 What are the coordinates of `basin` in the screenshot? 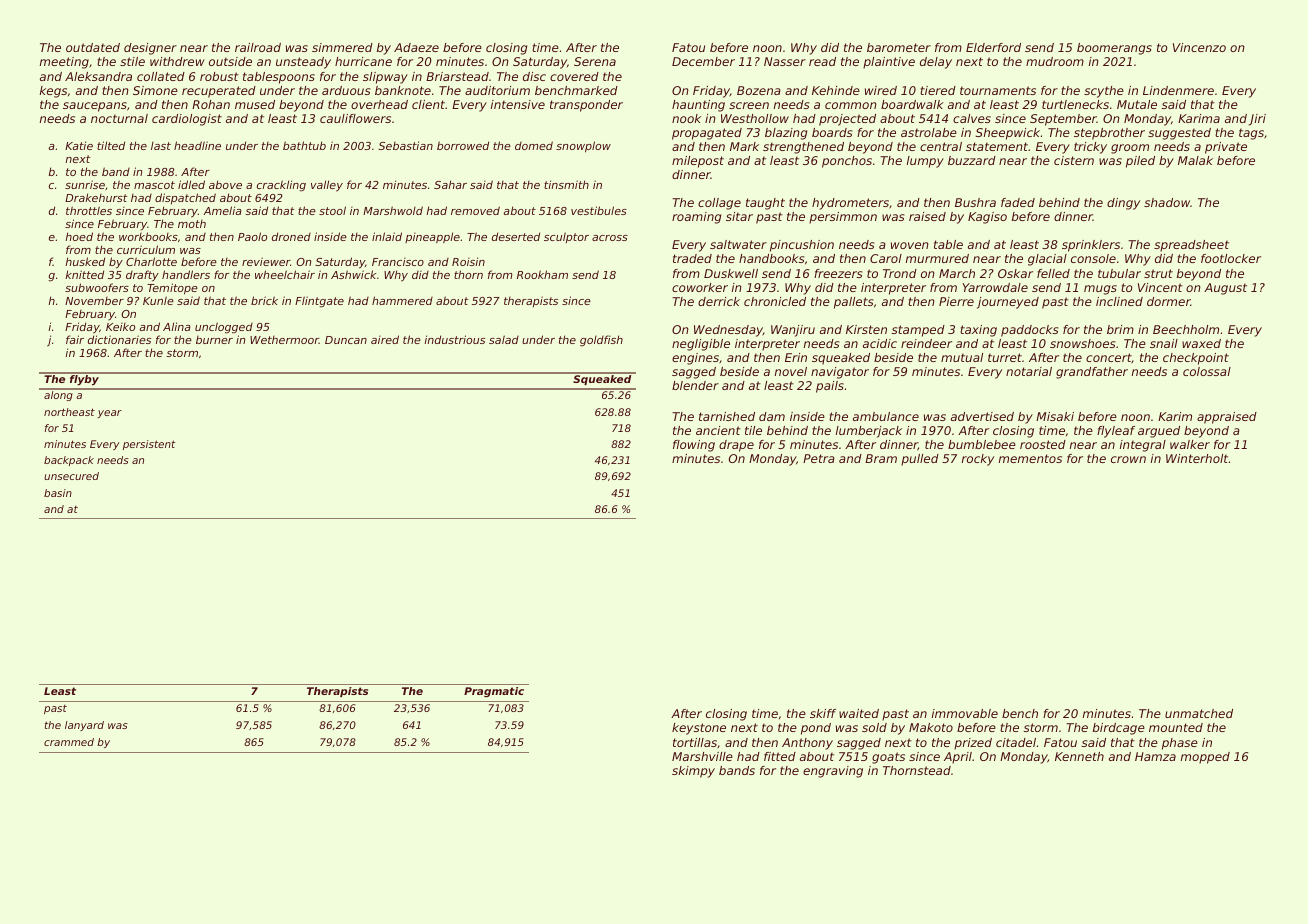 It's located at (58, 493).
